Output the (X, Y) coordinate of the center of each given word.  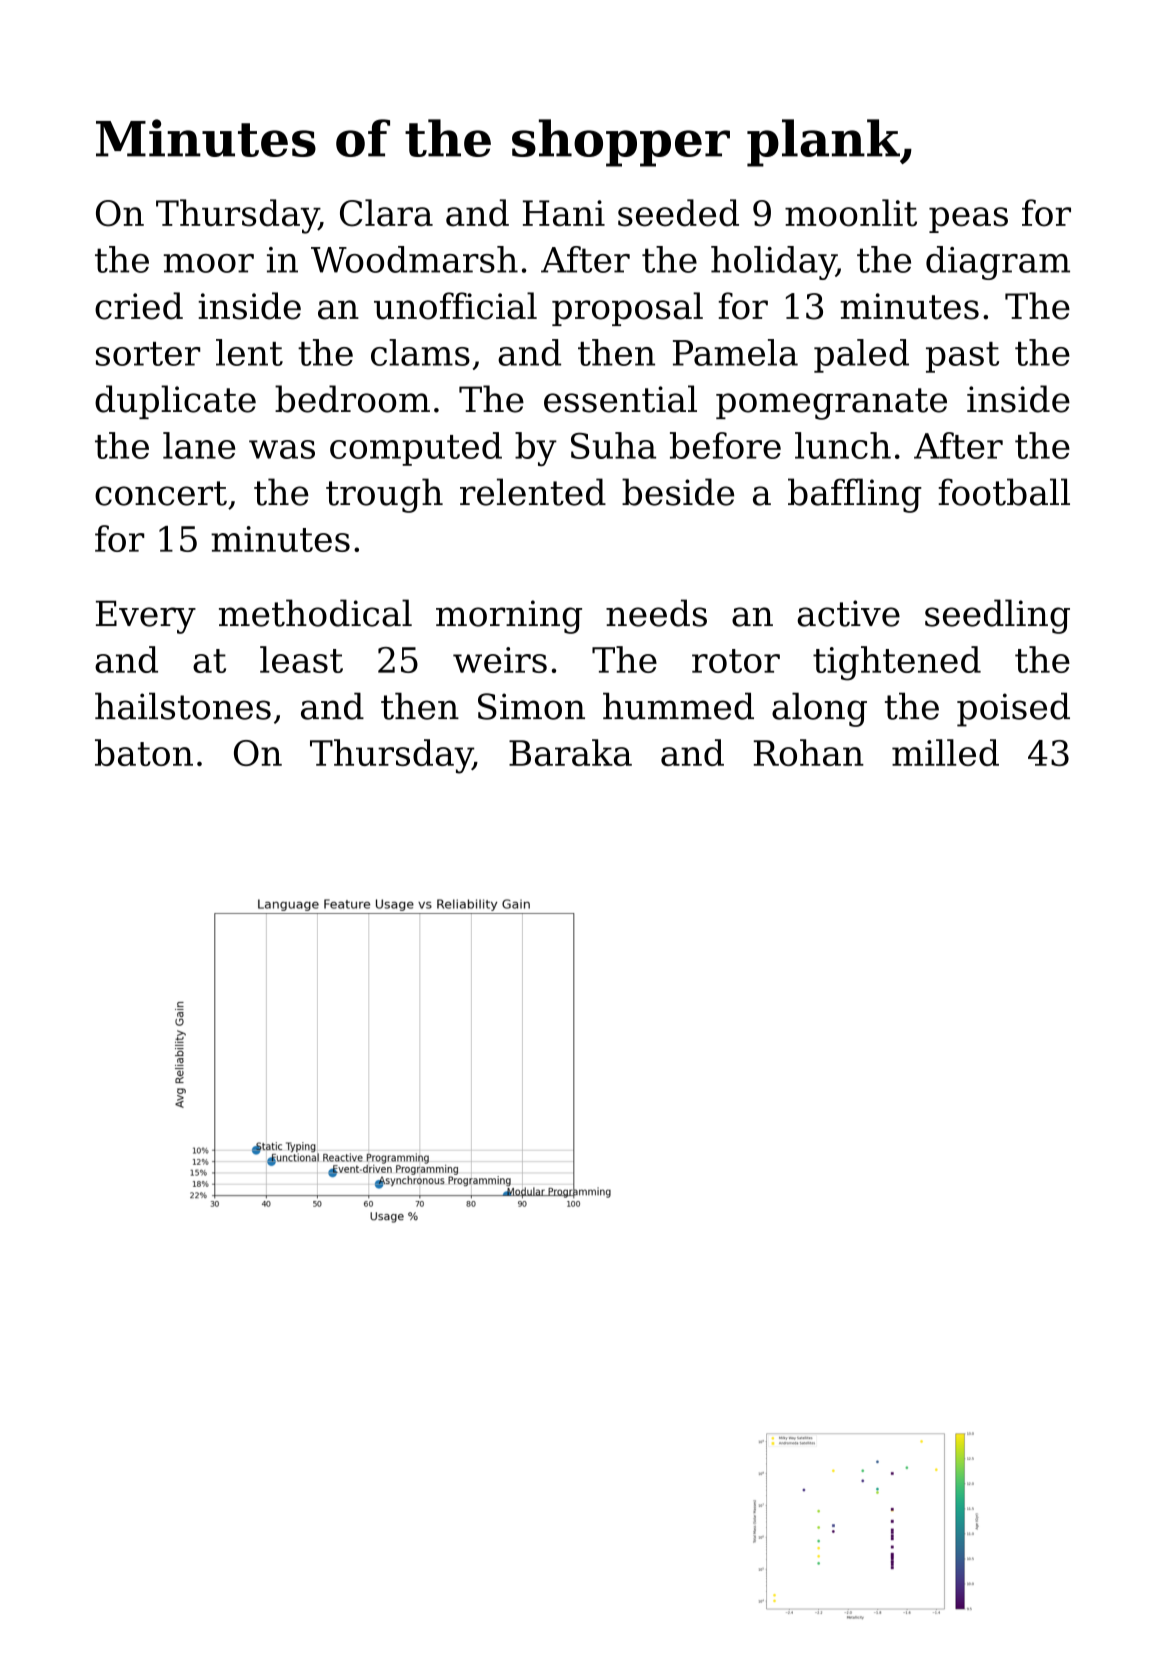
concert (161, 493)
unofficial (455, 306)
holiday (773, 263)
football (1004, 492)
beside (678, 492)
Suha (613, 445)
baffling (855, 495)
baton (144, 752)
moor (209, 263)
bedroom (352, 399)
